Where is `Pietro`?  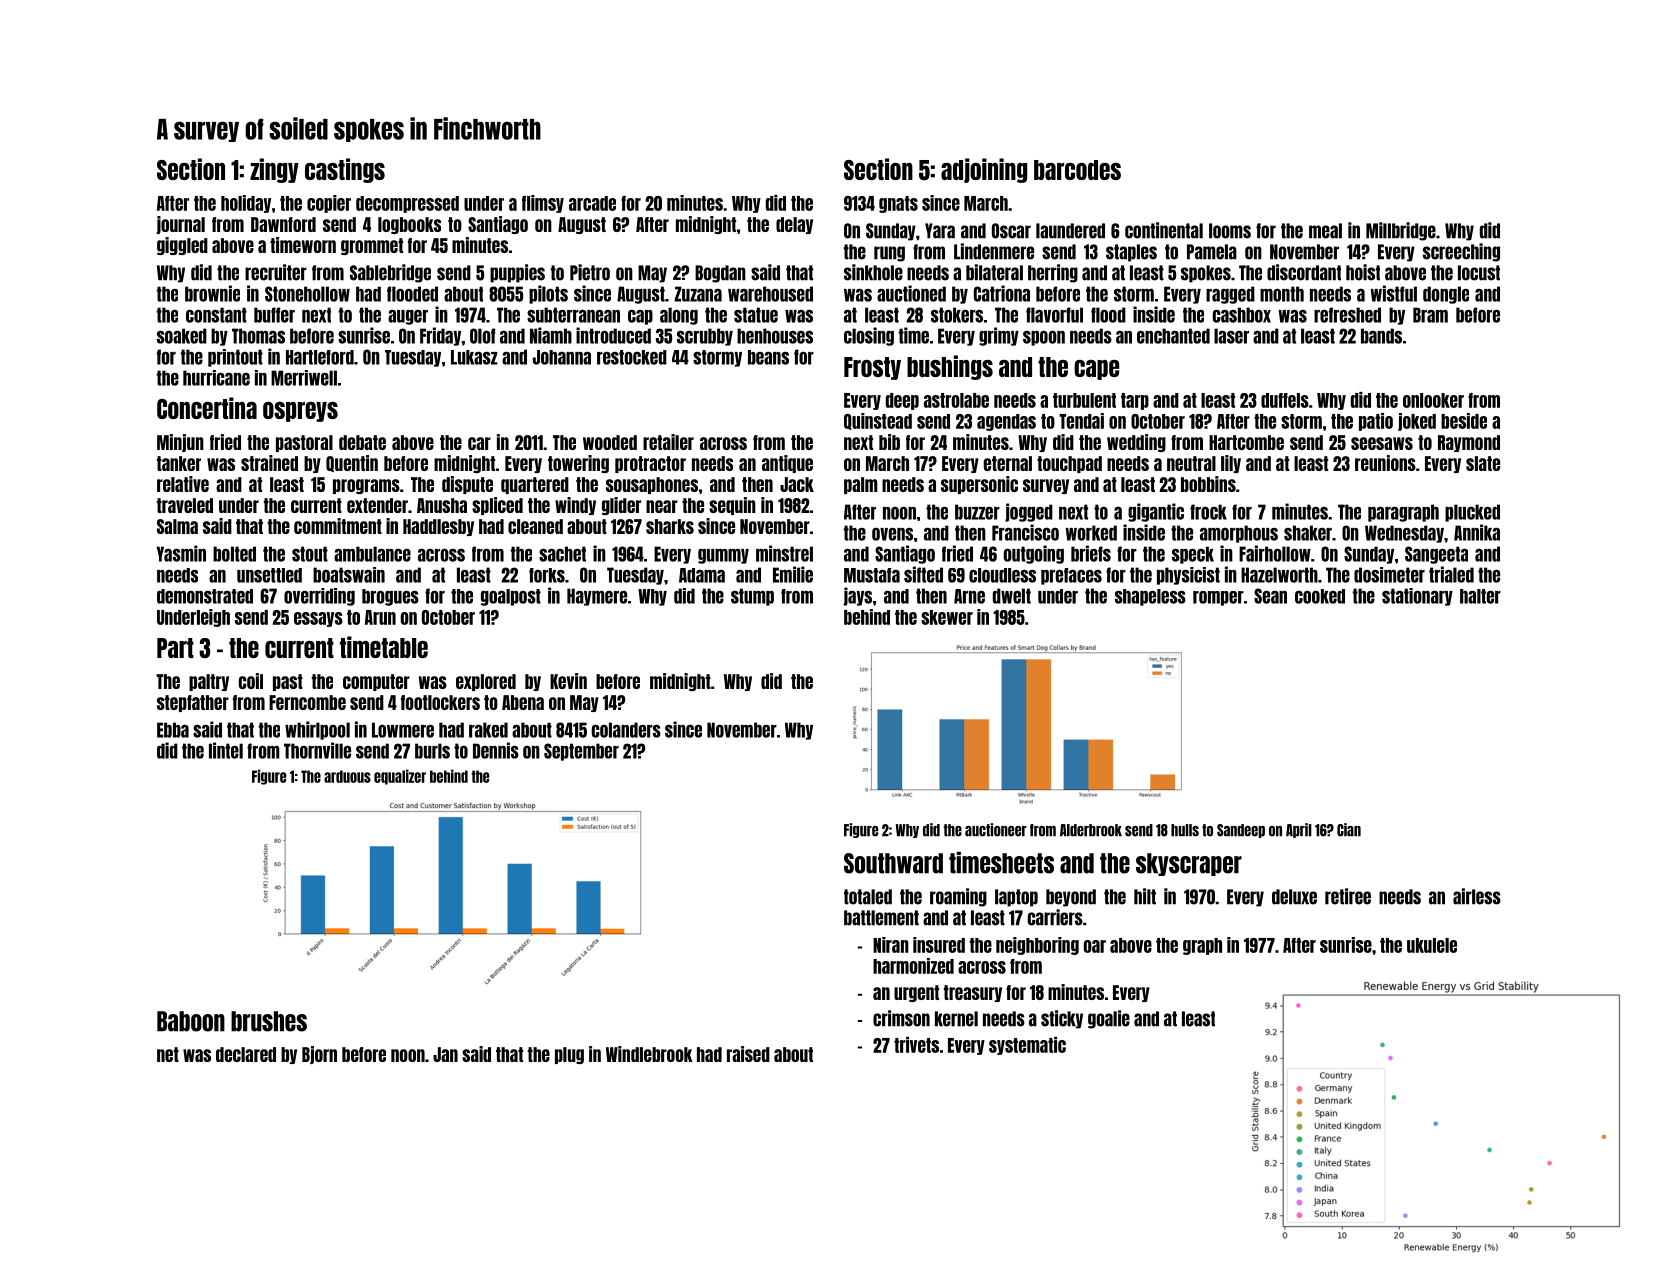 Pietro is located at coordinates (590, 272).
